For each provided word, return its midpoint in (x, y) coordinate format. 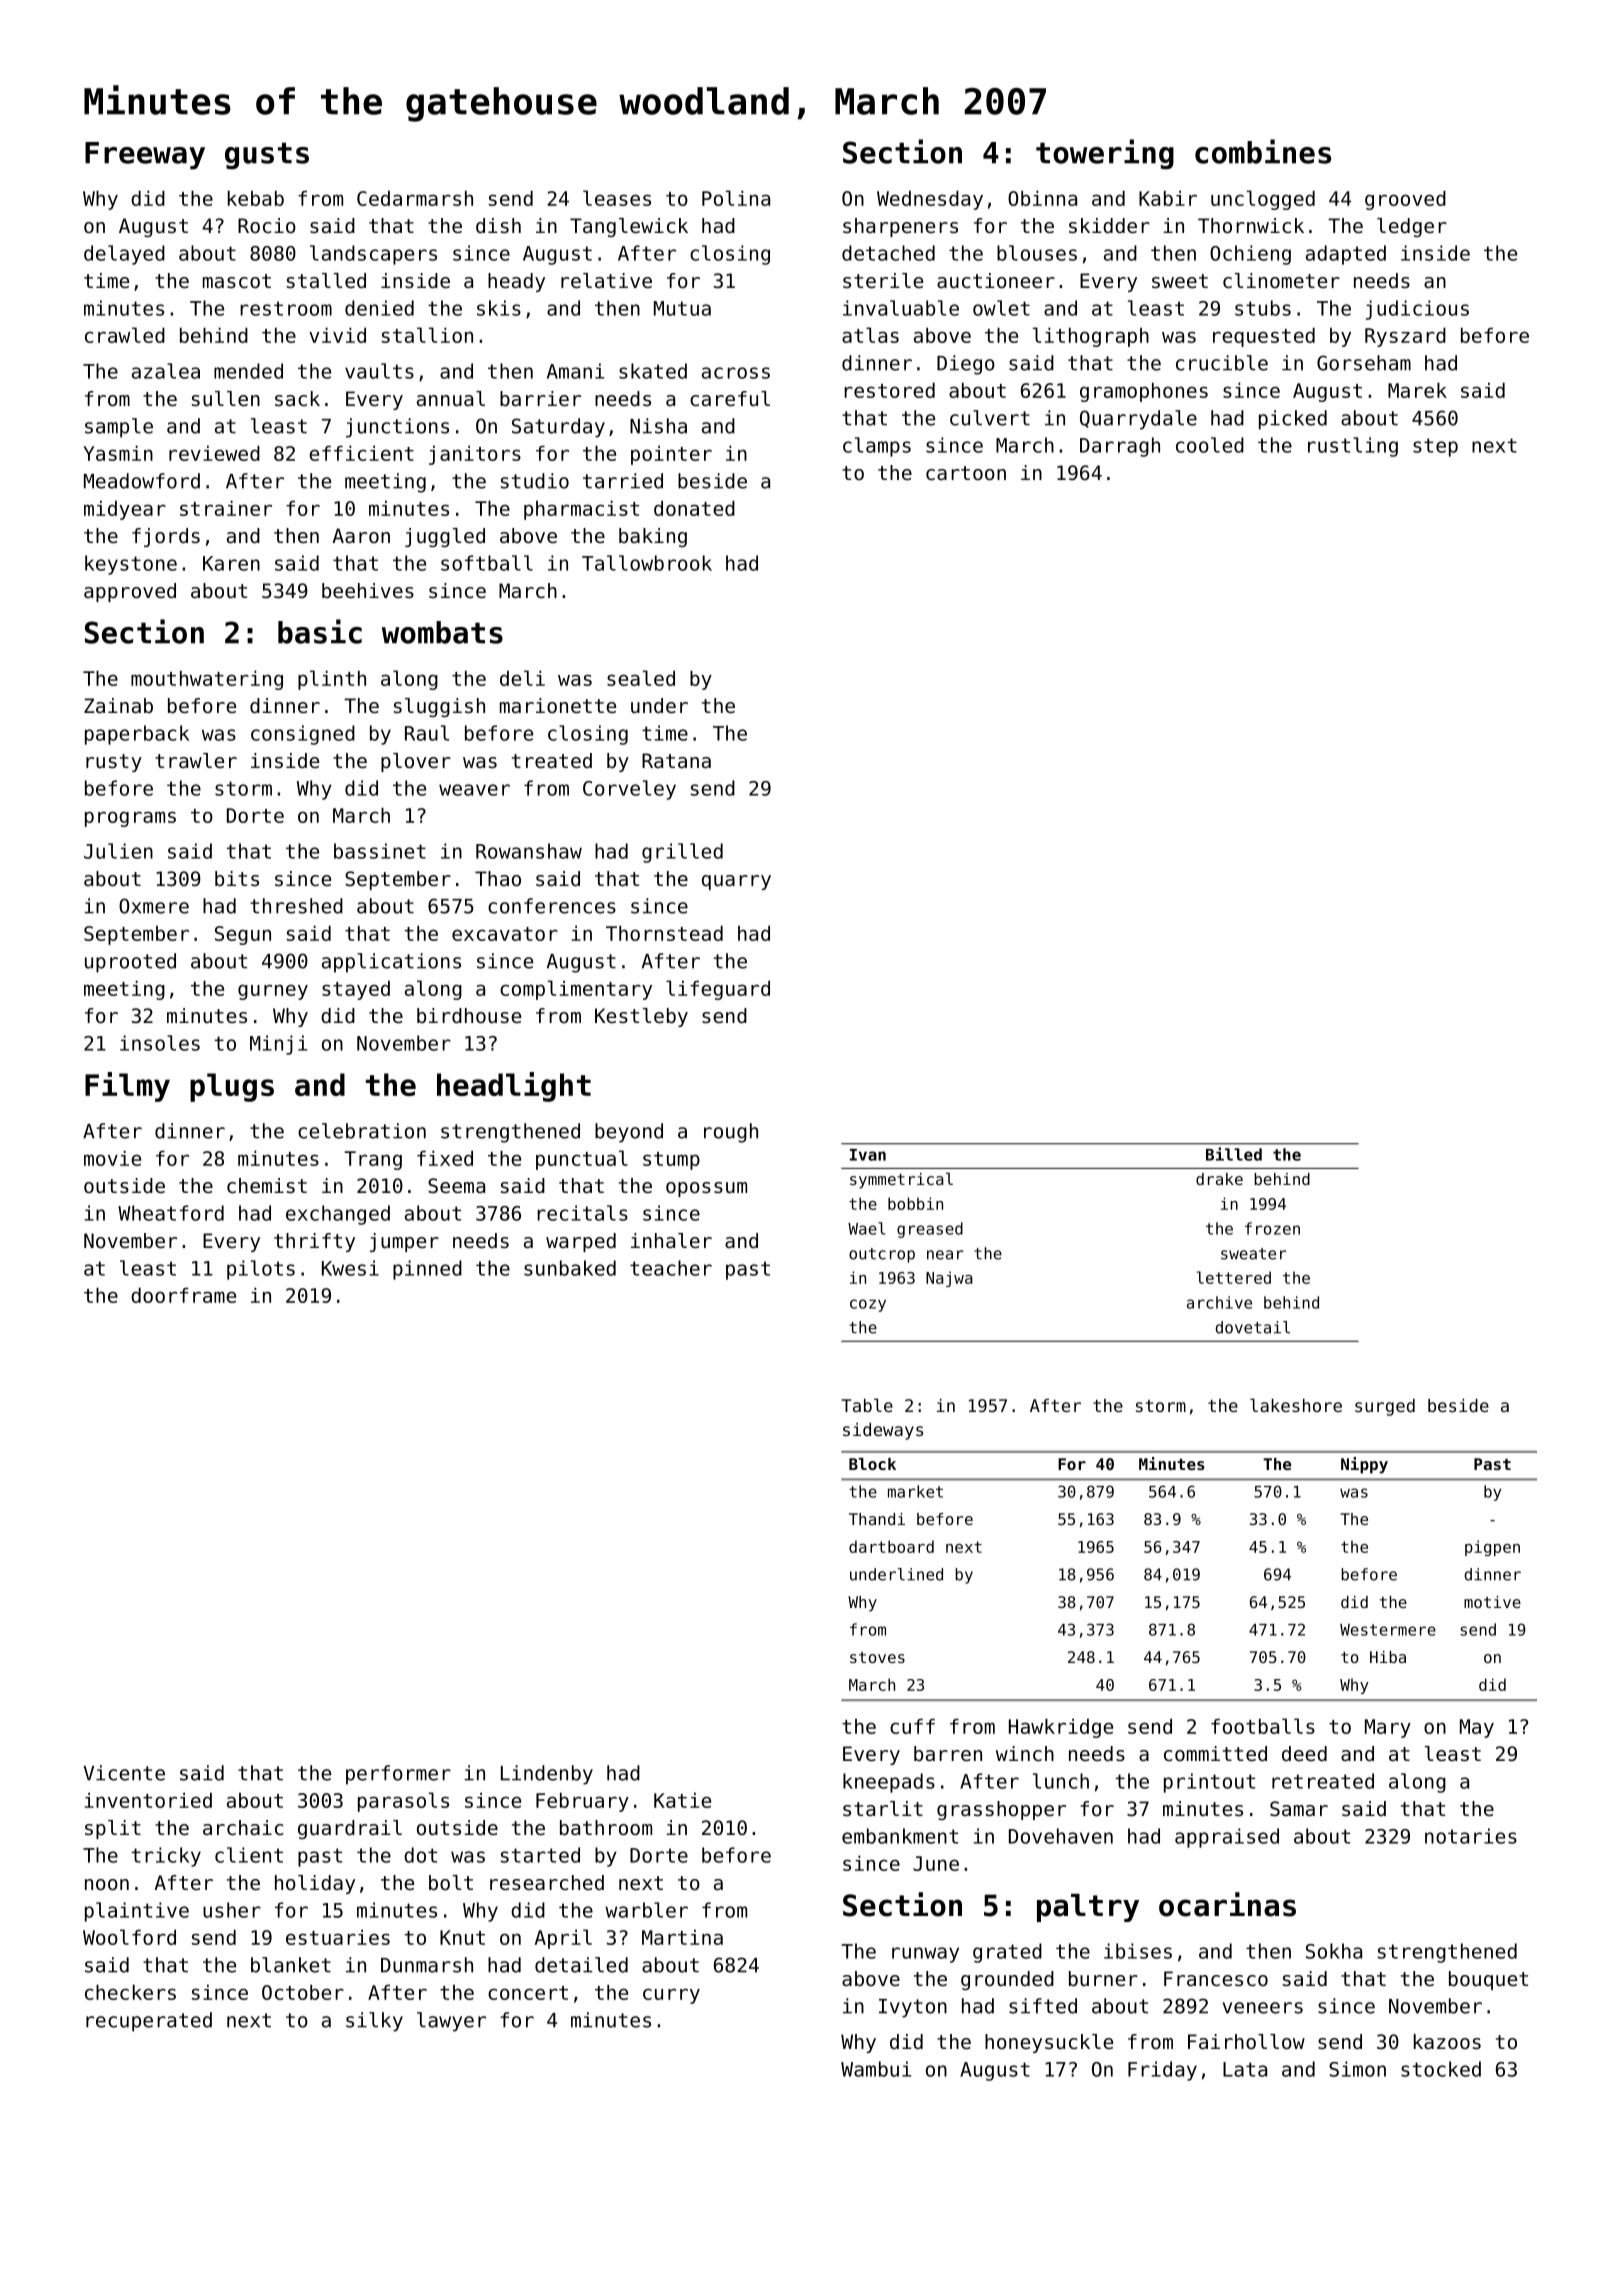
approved (130, 592)
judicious (1417, 310)
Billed (1234, 1154)
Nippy (1364, 1465)
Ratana (676, 761)
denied (379, 308)
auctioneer (996, 281)
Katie (682, 1800)
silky (374, 2022)
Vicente (124, 1773)
